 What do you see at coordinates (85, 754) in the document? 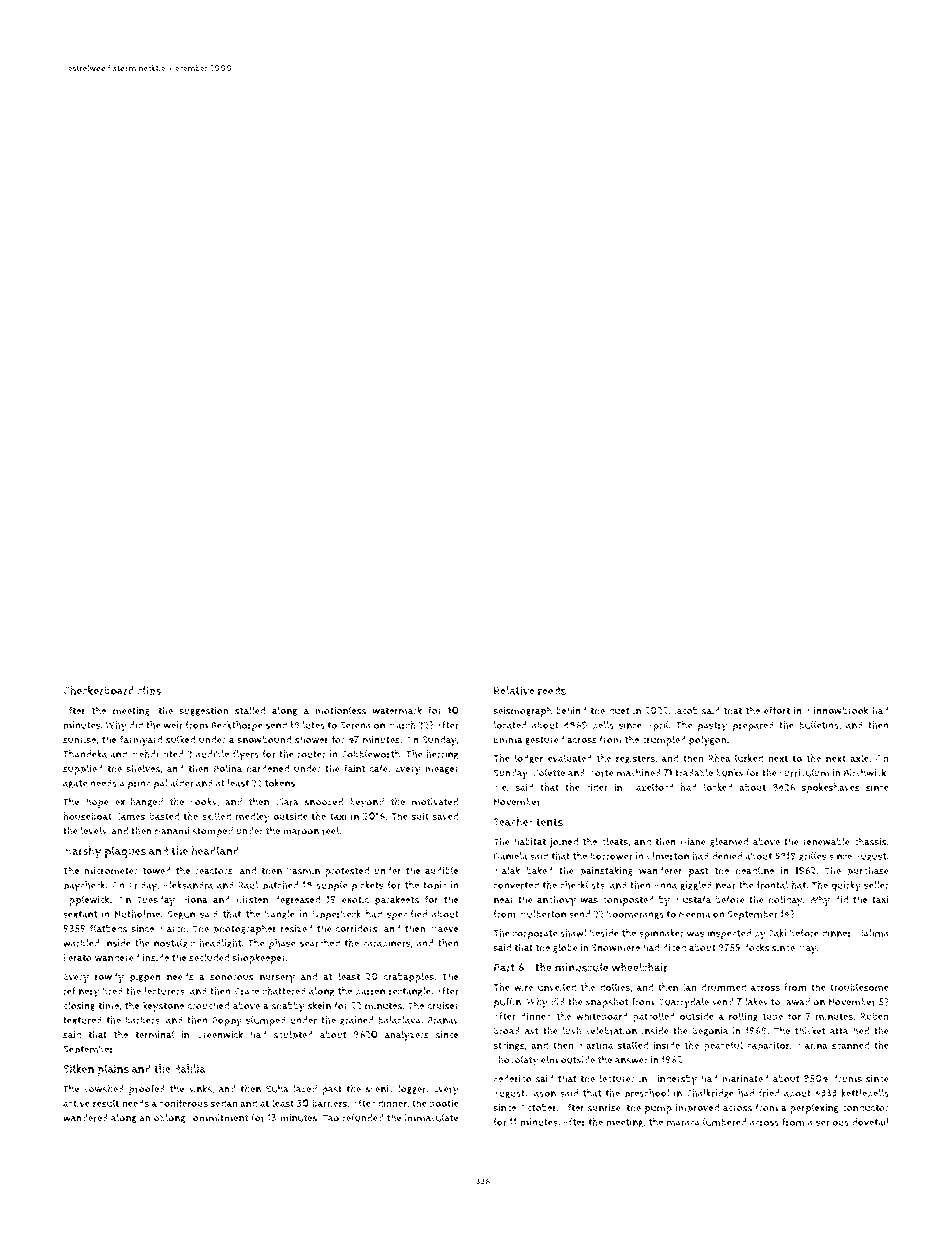
I see `Thandeka` at bounding box center [85, 754].
